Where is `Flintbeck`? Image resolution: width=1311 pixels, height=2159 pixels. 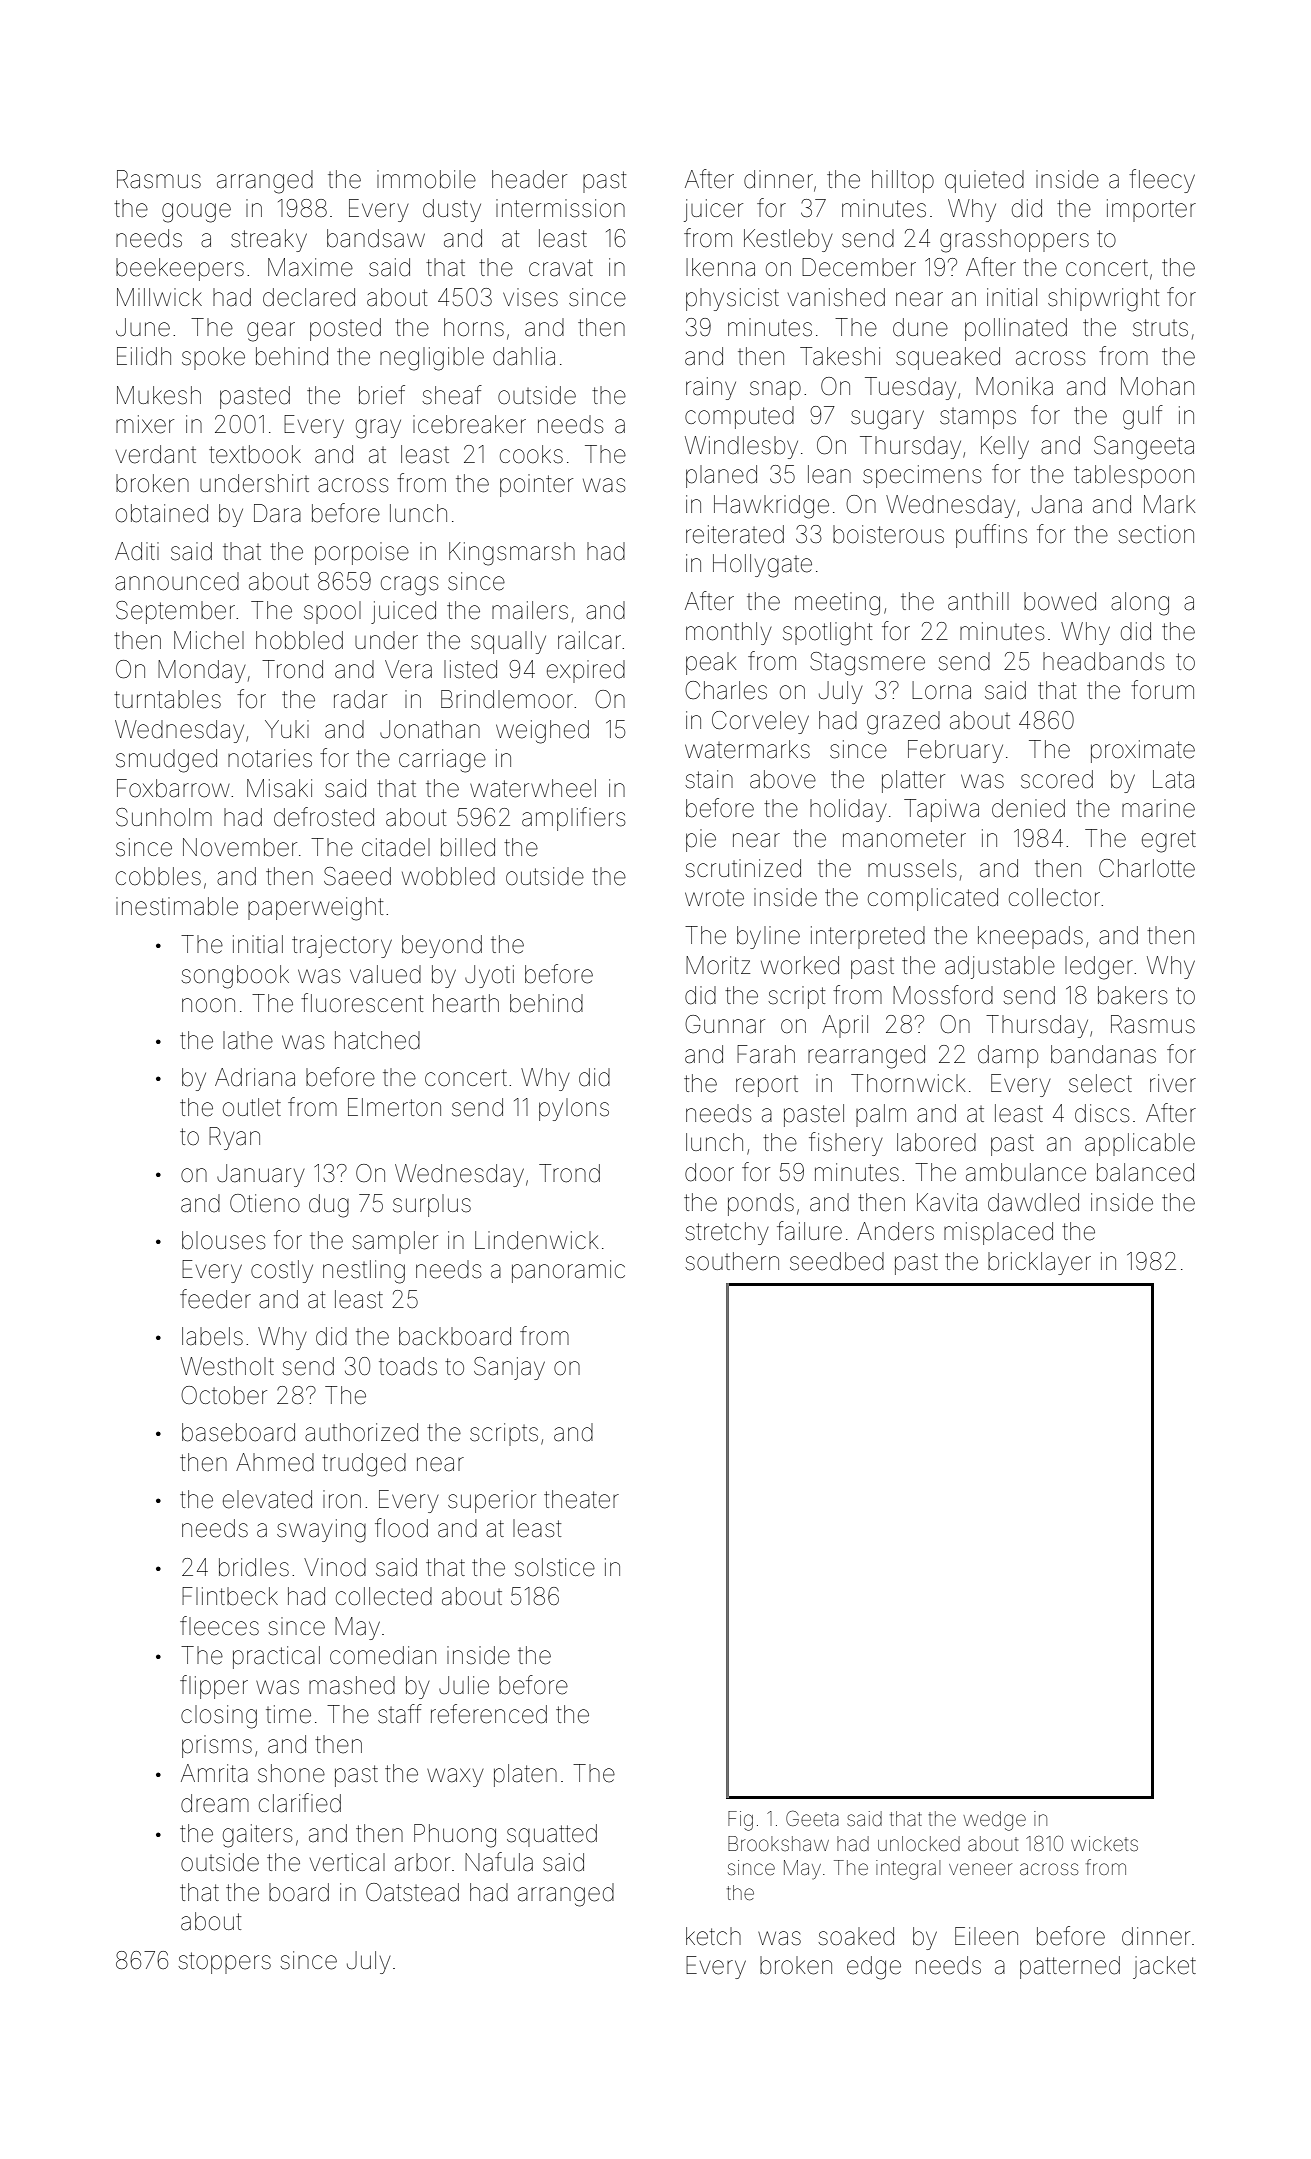
Flintbeck is located at coordinates (230, 1596).
